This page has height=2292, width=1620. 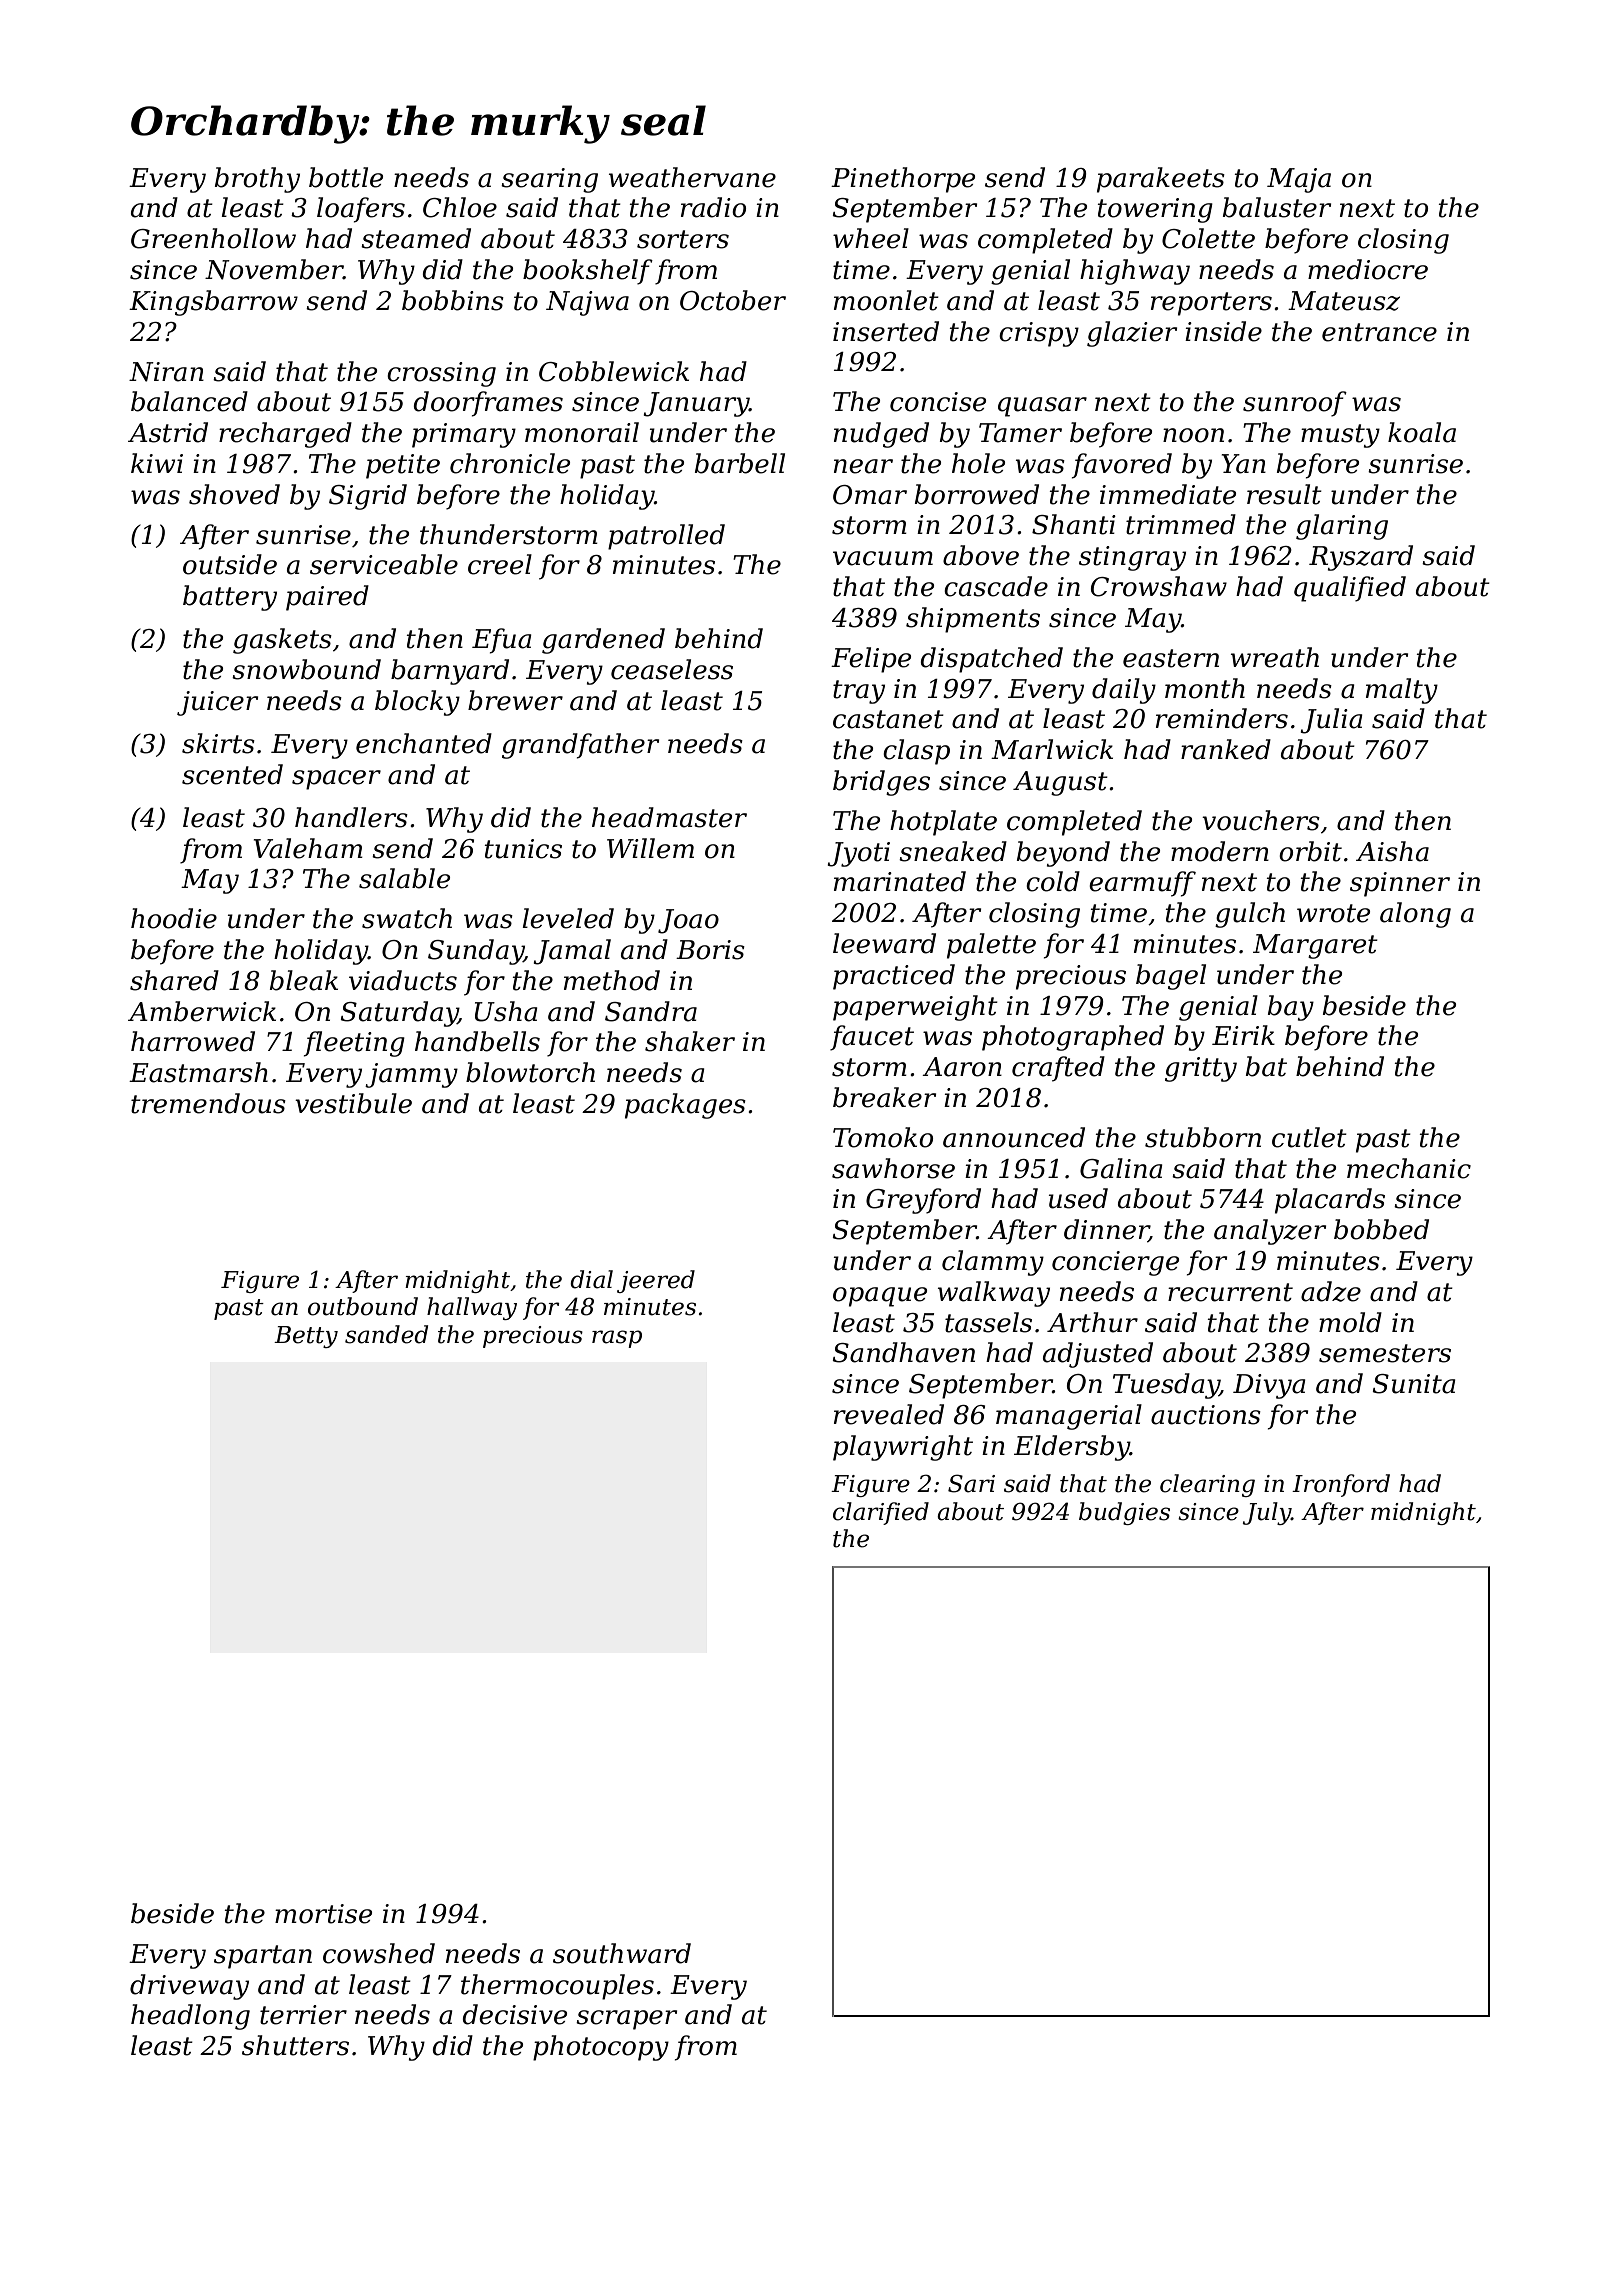 I want to click on decisive, so click(x=514, y=2014).
